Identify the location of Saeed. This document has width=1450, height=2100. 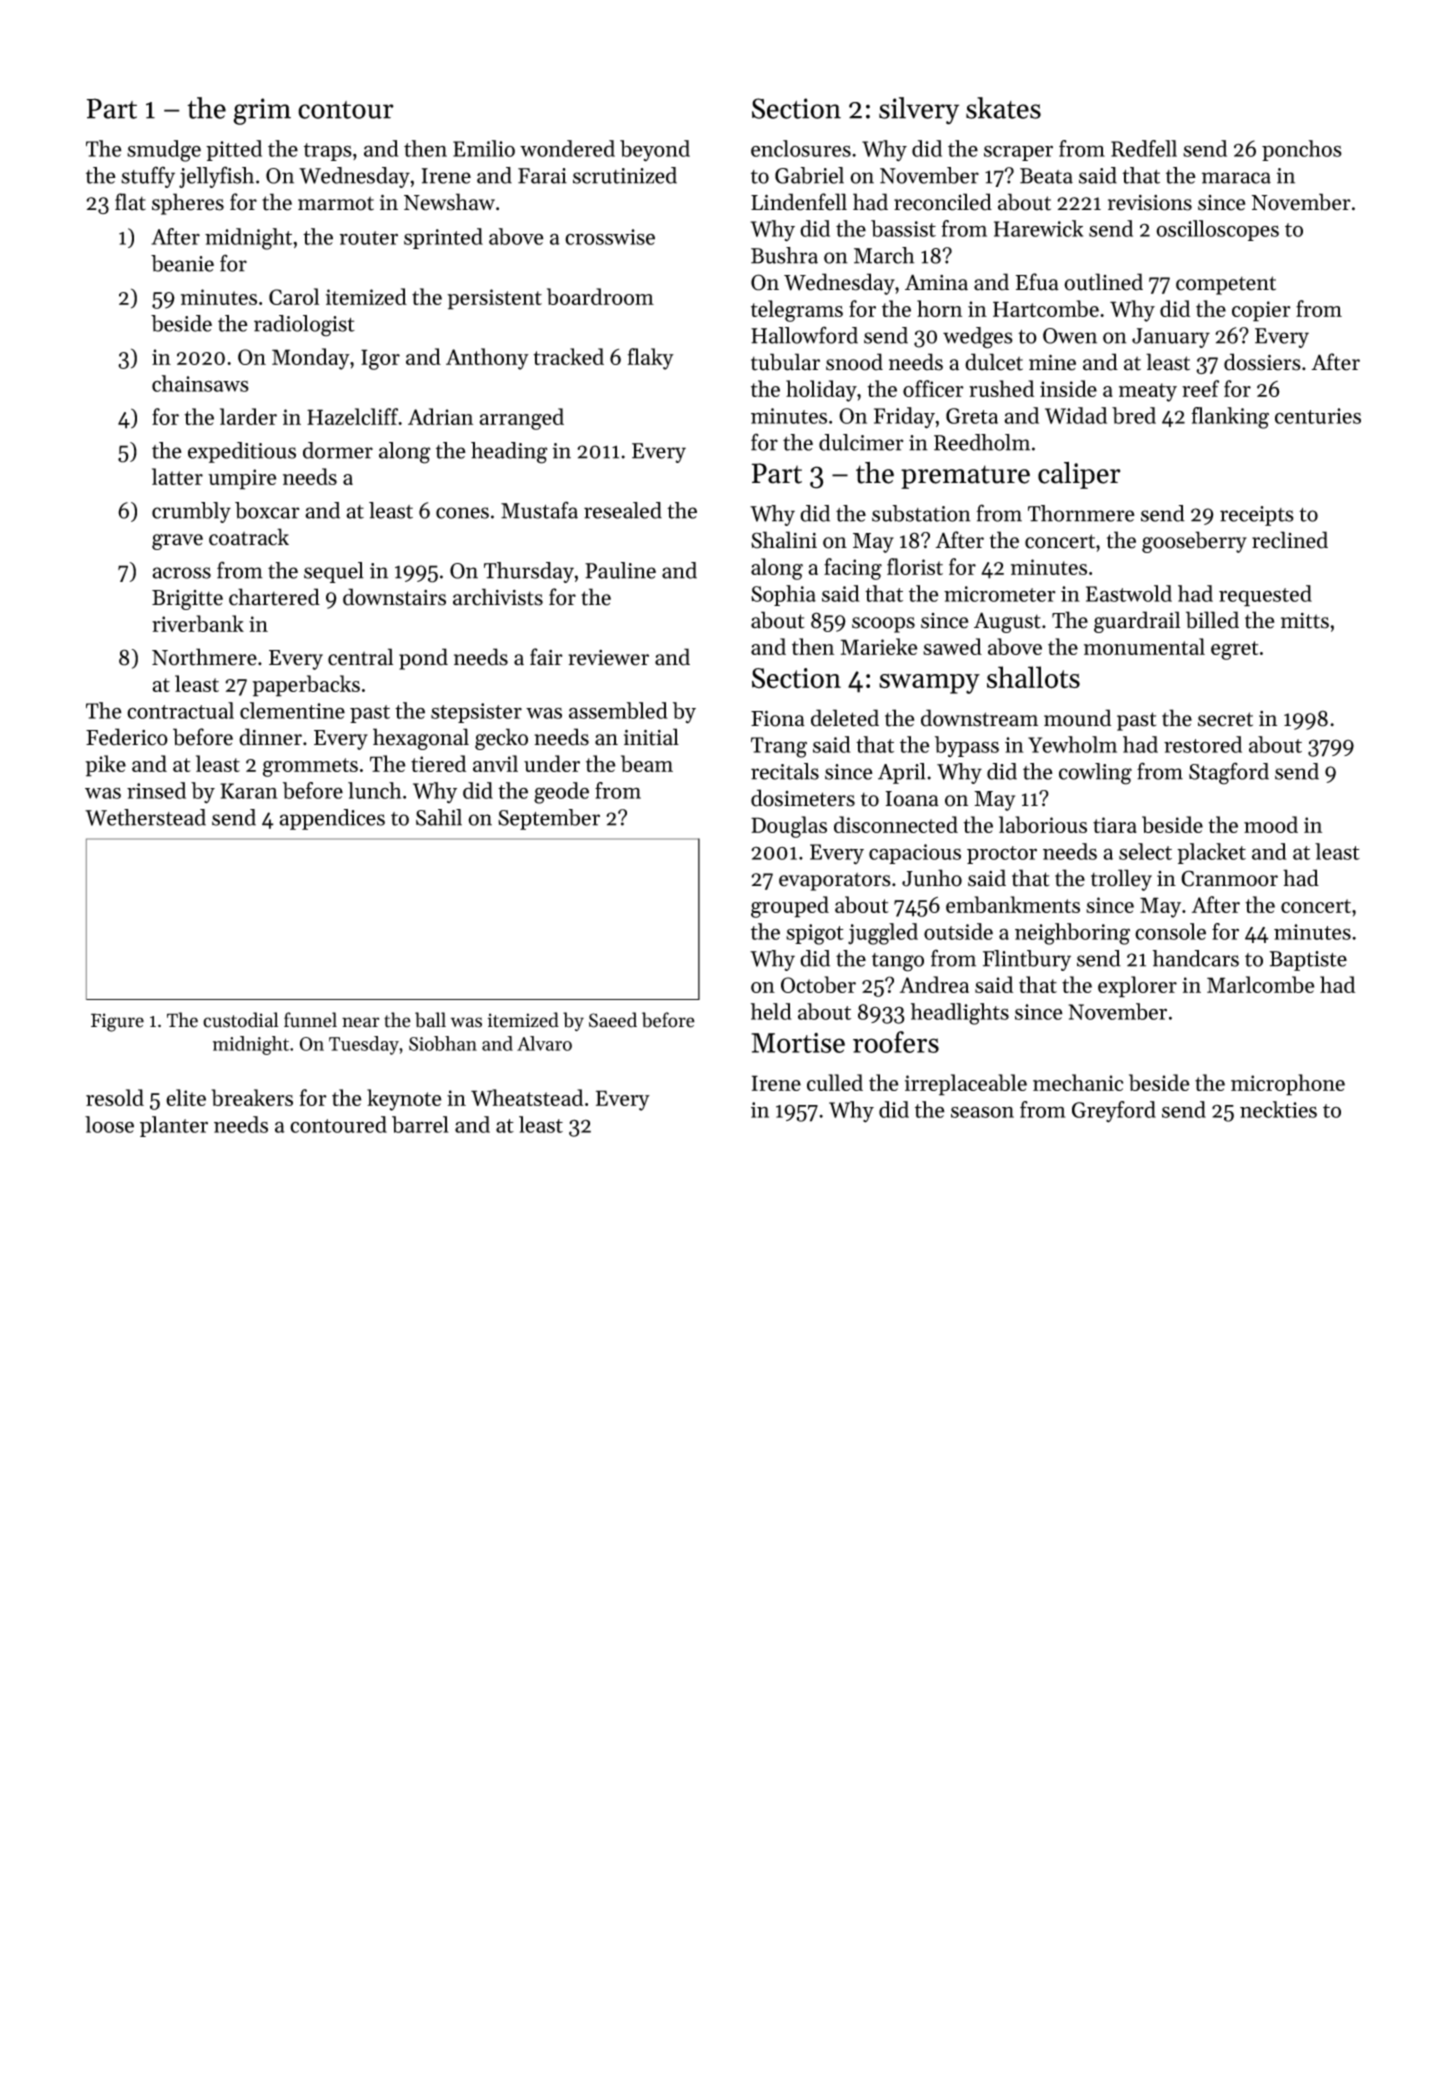
(613, 1020).
